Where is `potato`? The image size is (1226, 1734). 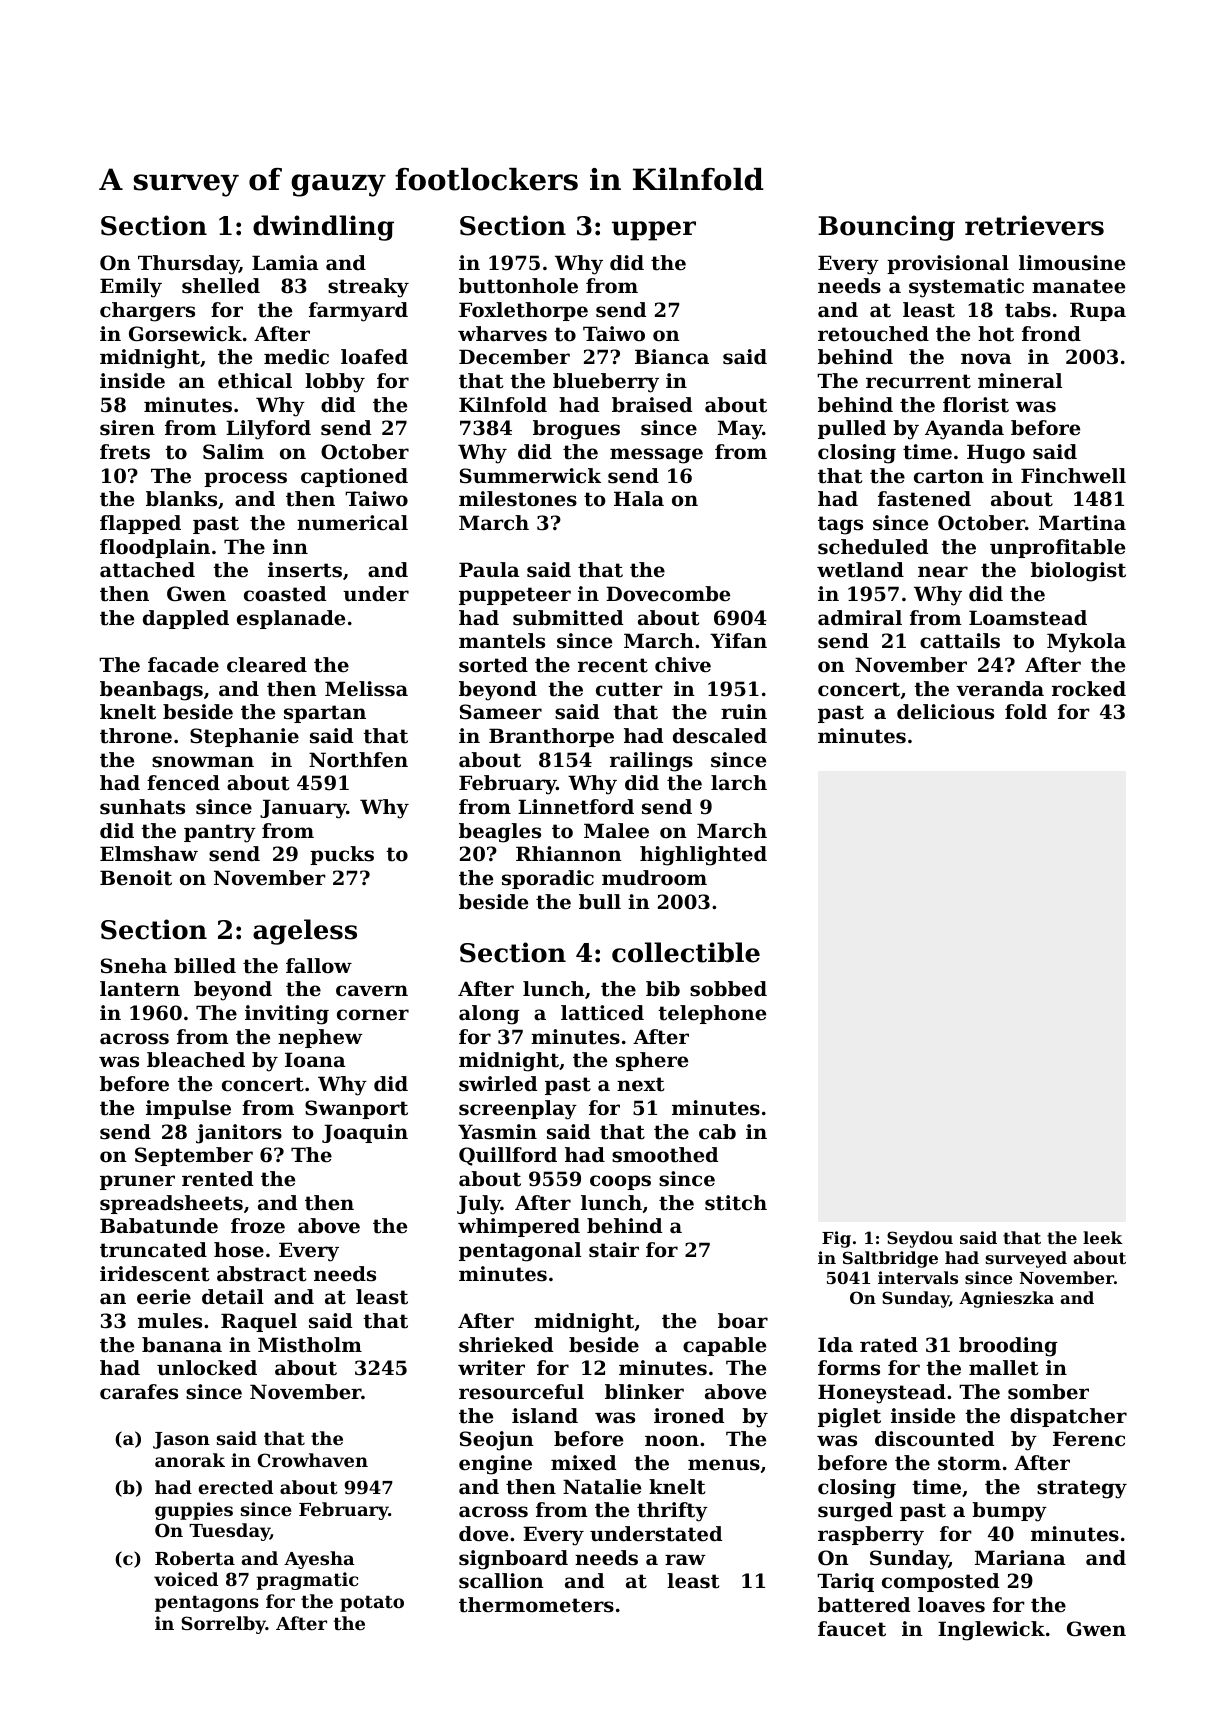 potato is located at coordinates (372, 1603).
